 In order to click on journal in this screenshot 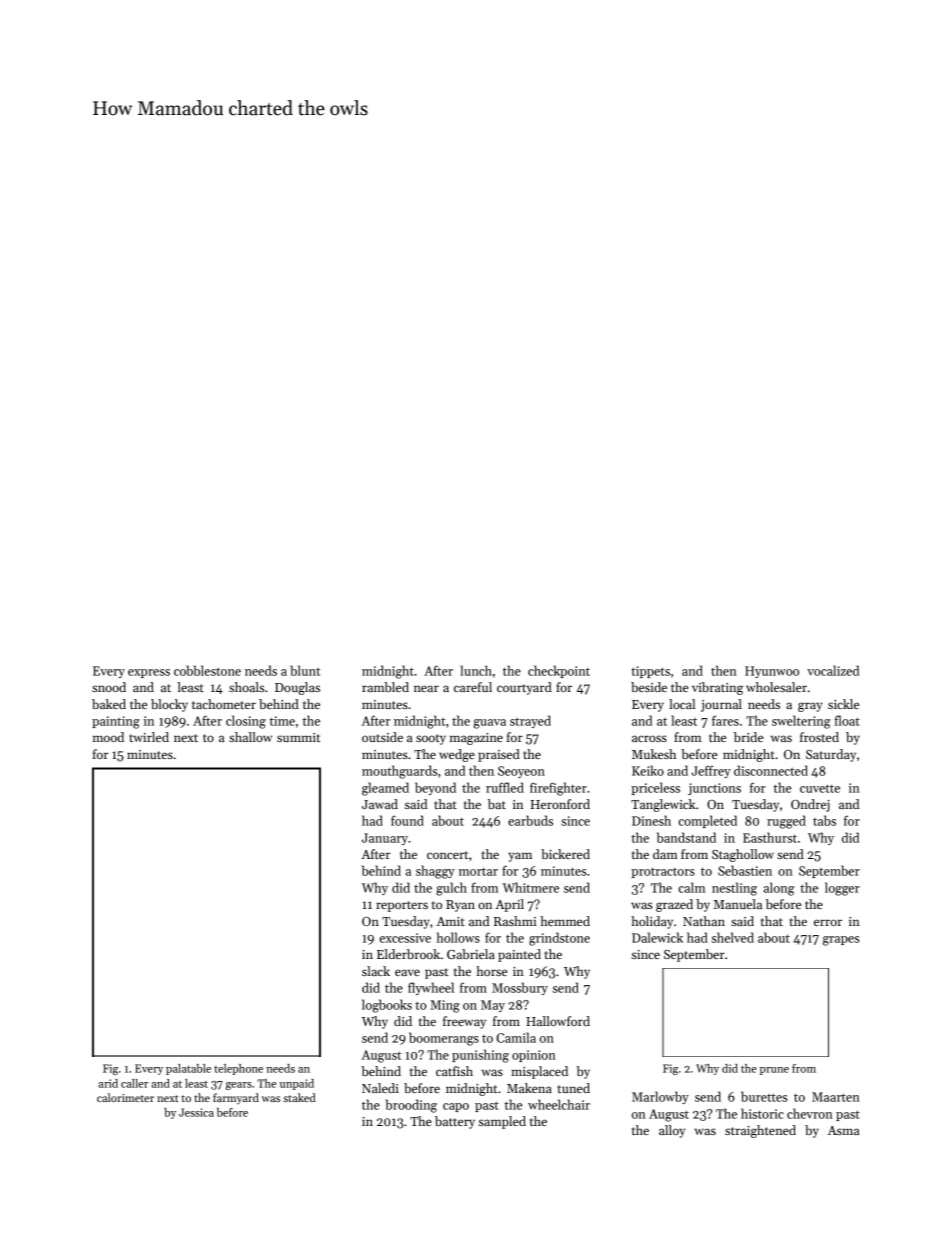, I will do `click(721, 705)`.
